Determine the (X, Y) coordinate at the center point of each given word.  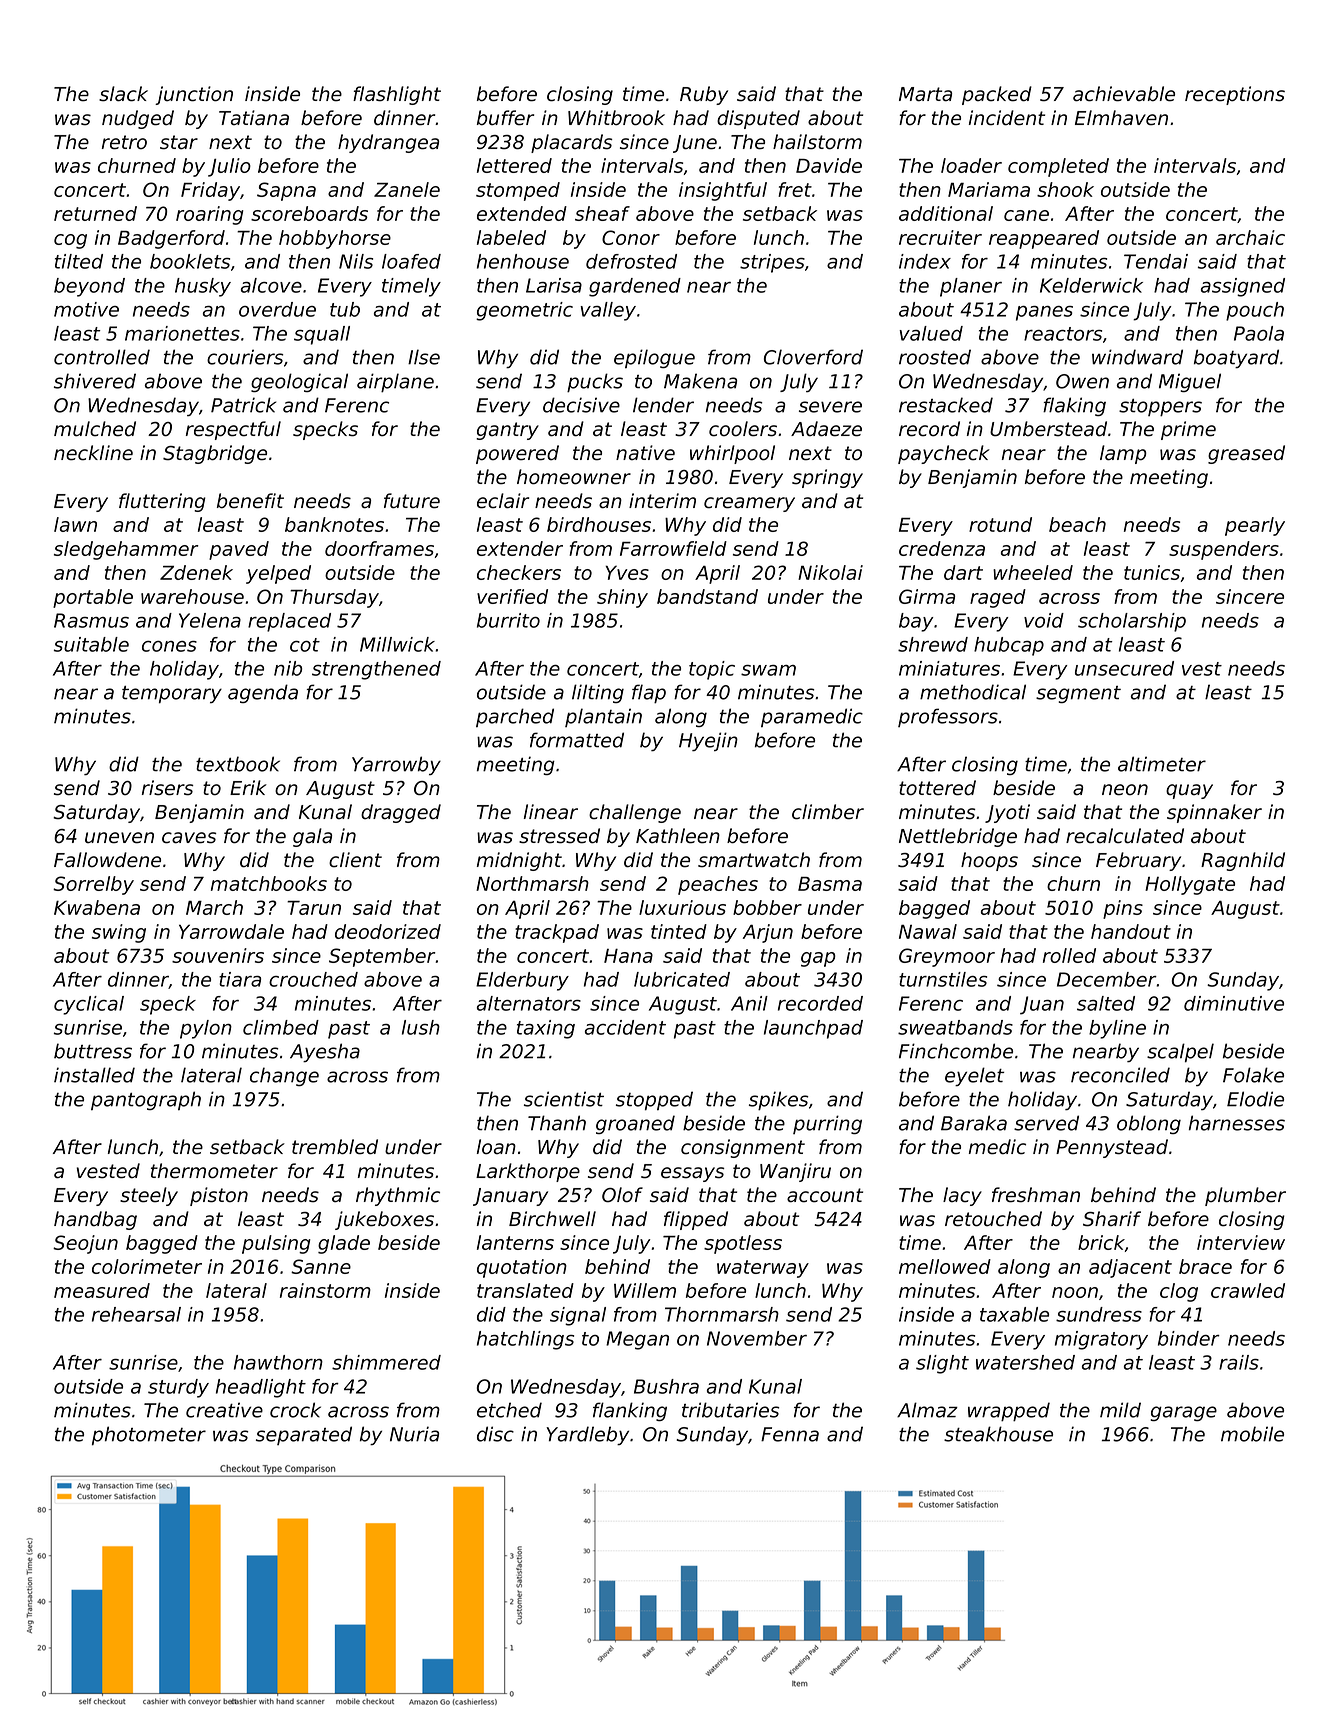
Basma (830, 884)
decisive (581, 405)
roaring (209, 215)
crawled (1248, 1290)
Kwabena (97, 907)
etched (509, 1410)
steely (149, 1196)
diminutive (1234, 1003)
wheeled (1033, 572)
